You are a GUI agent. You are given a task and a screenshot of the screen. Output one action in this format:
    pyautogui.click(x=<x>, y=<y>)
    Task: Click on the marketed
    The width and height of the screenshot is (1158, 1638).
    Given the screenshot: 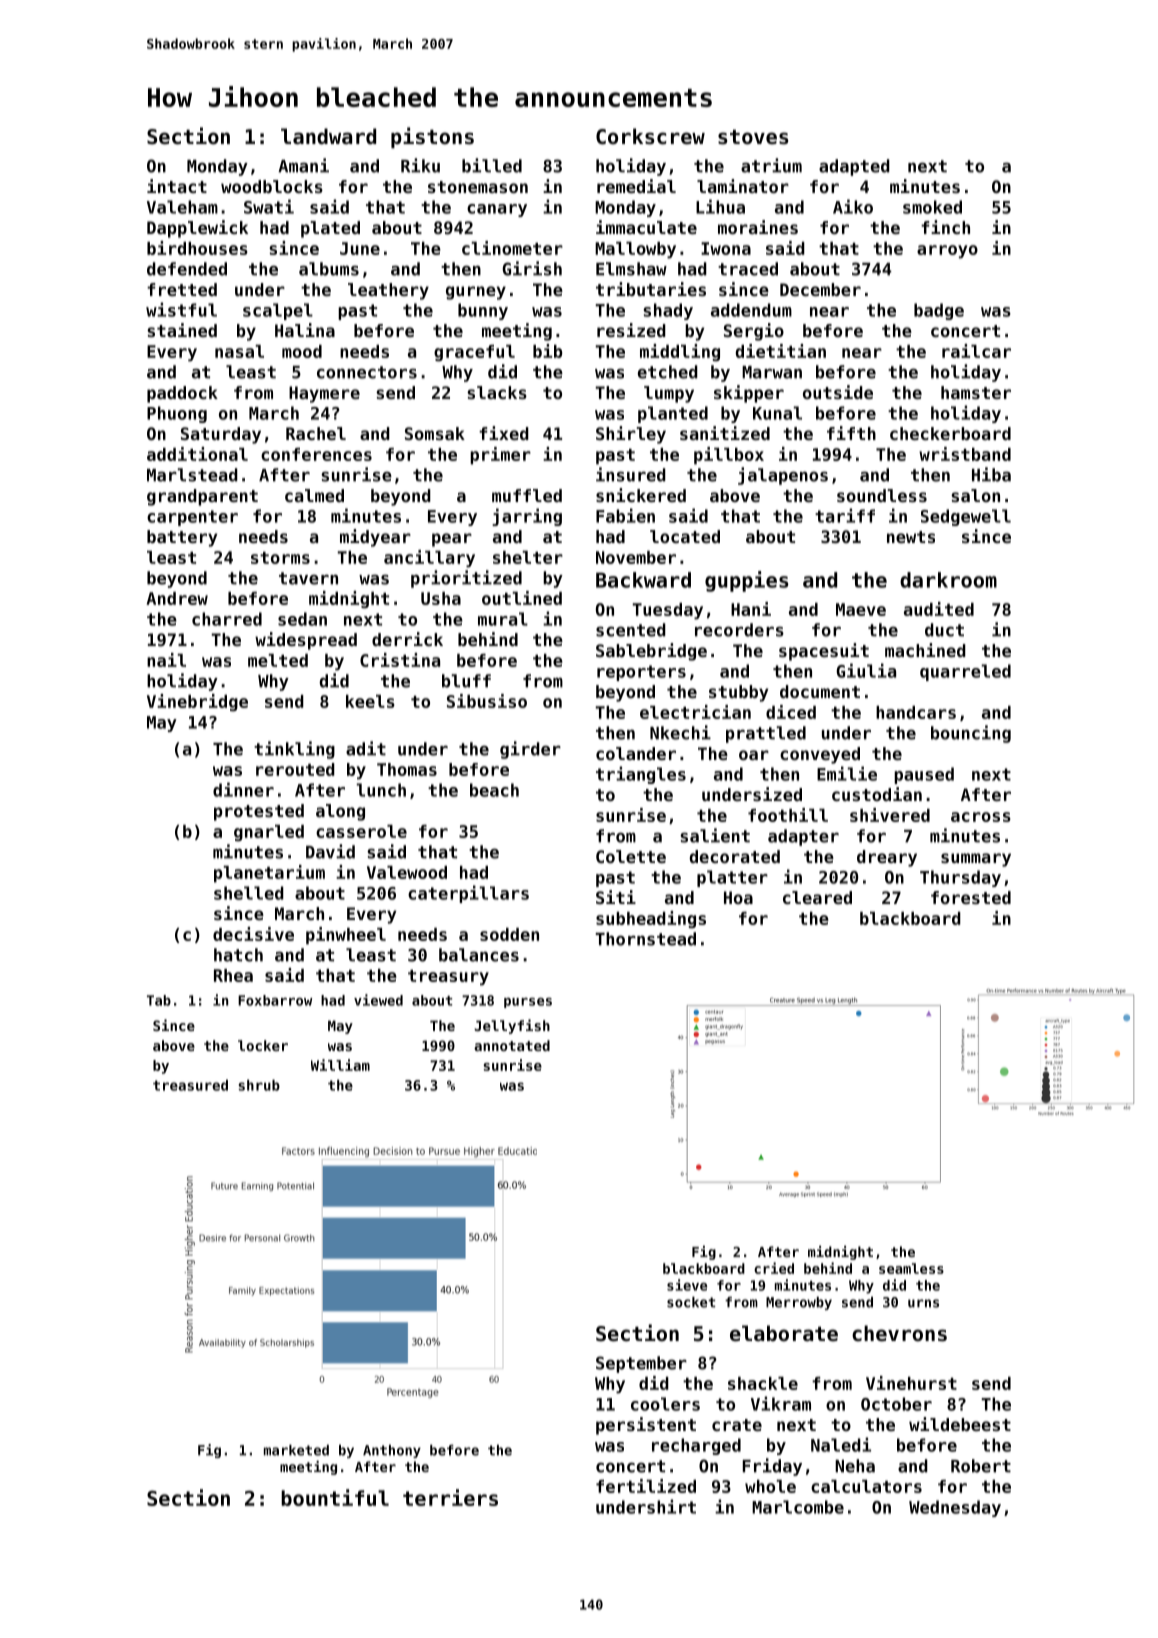 What is the action you would take?
    pyautogui.click(x=296, y=1450)
